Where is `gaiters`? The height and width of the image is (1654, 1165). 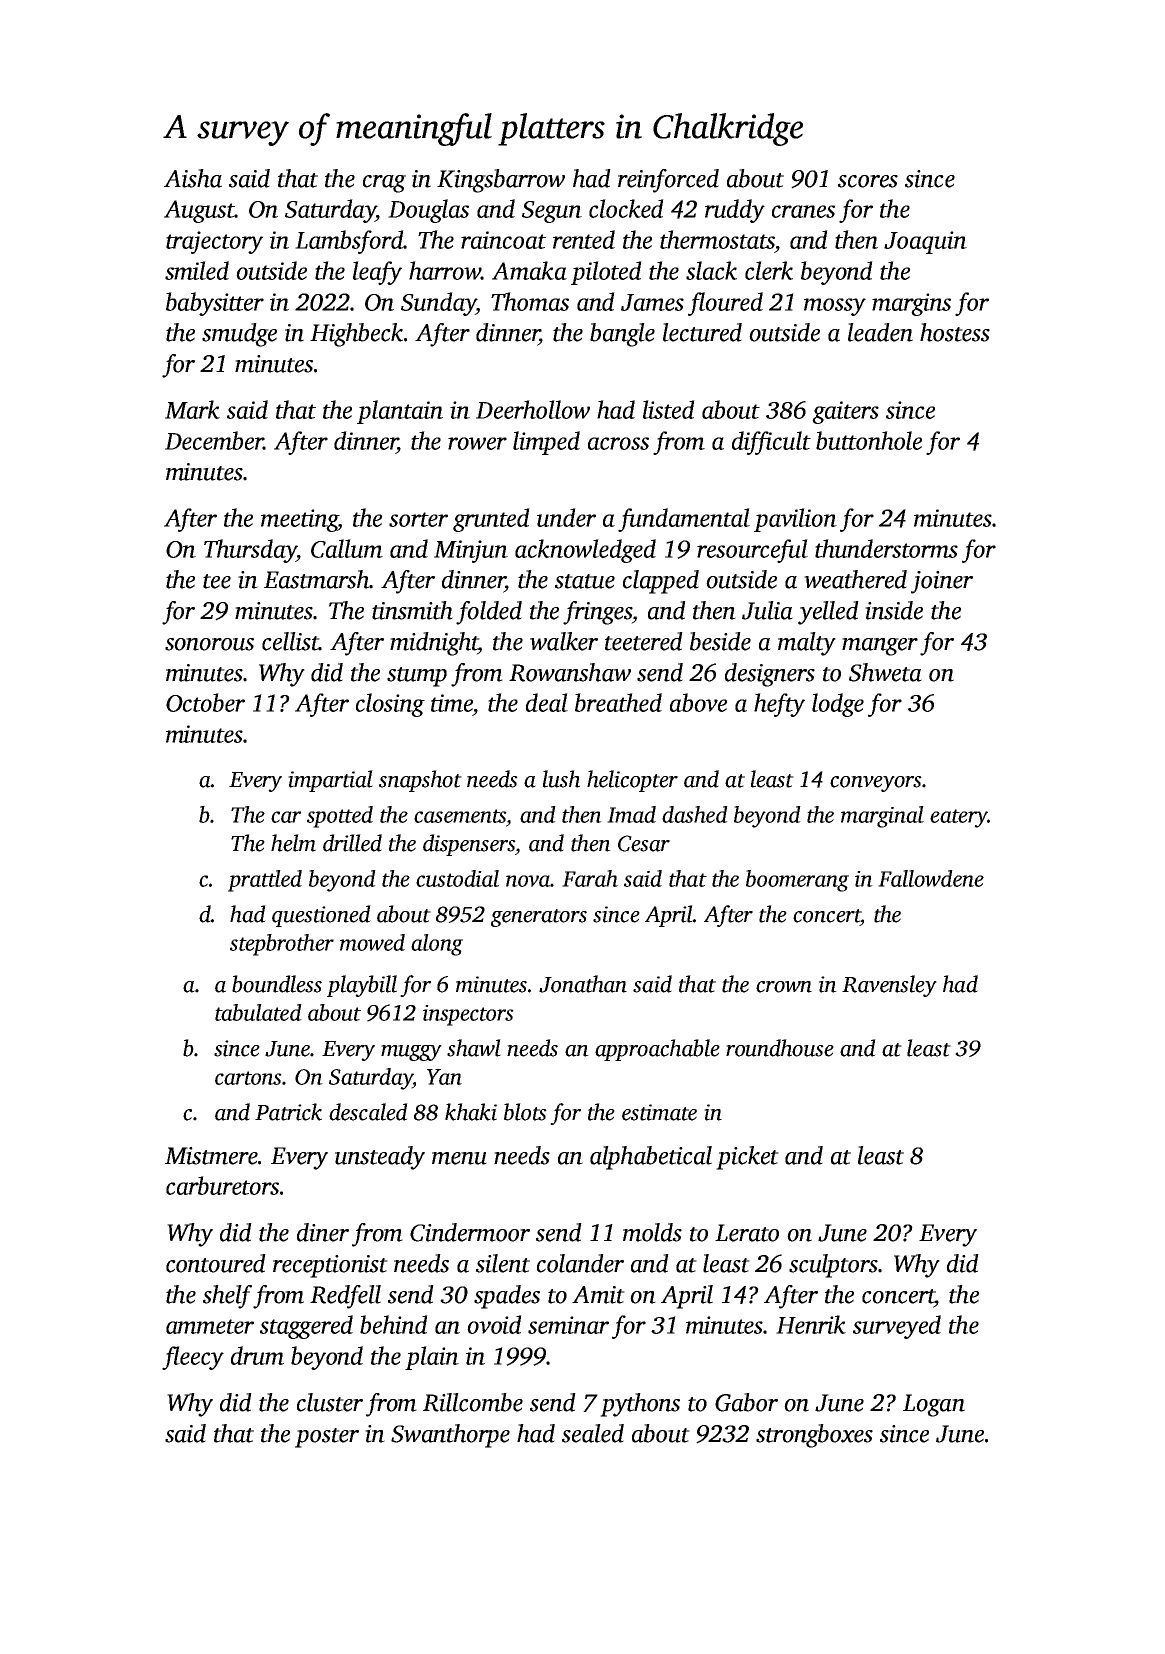
gaiters is located at coordinates (845, 412).
